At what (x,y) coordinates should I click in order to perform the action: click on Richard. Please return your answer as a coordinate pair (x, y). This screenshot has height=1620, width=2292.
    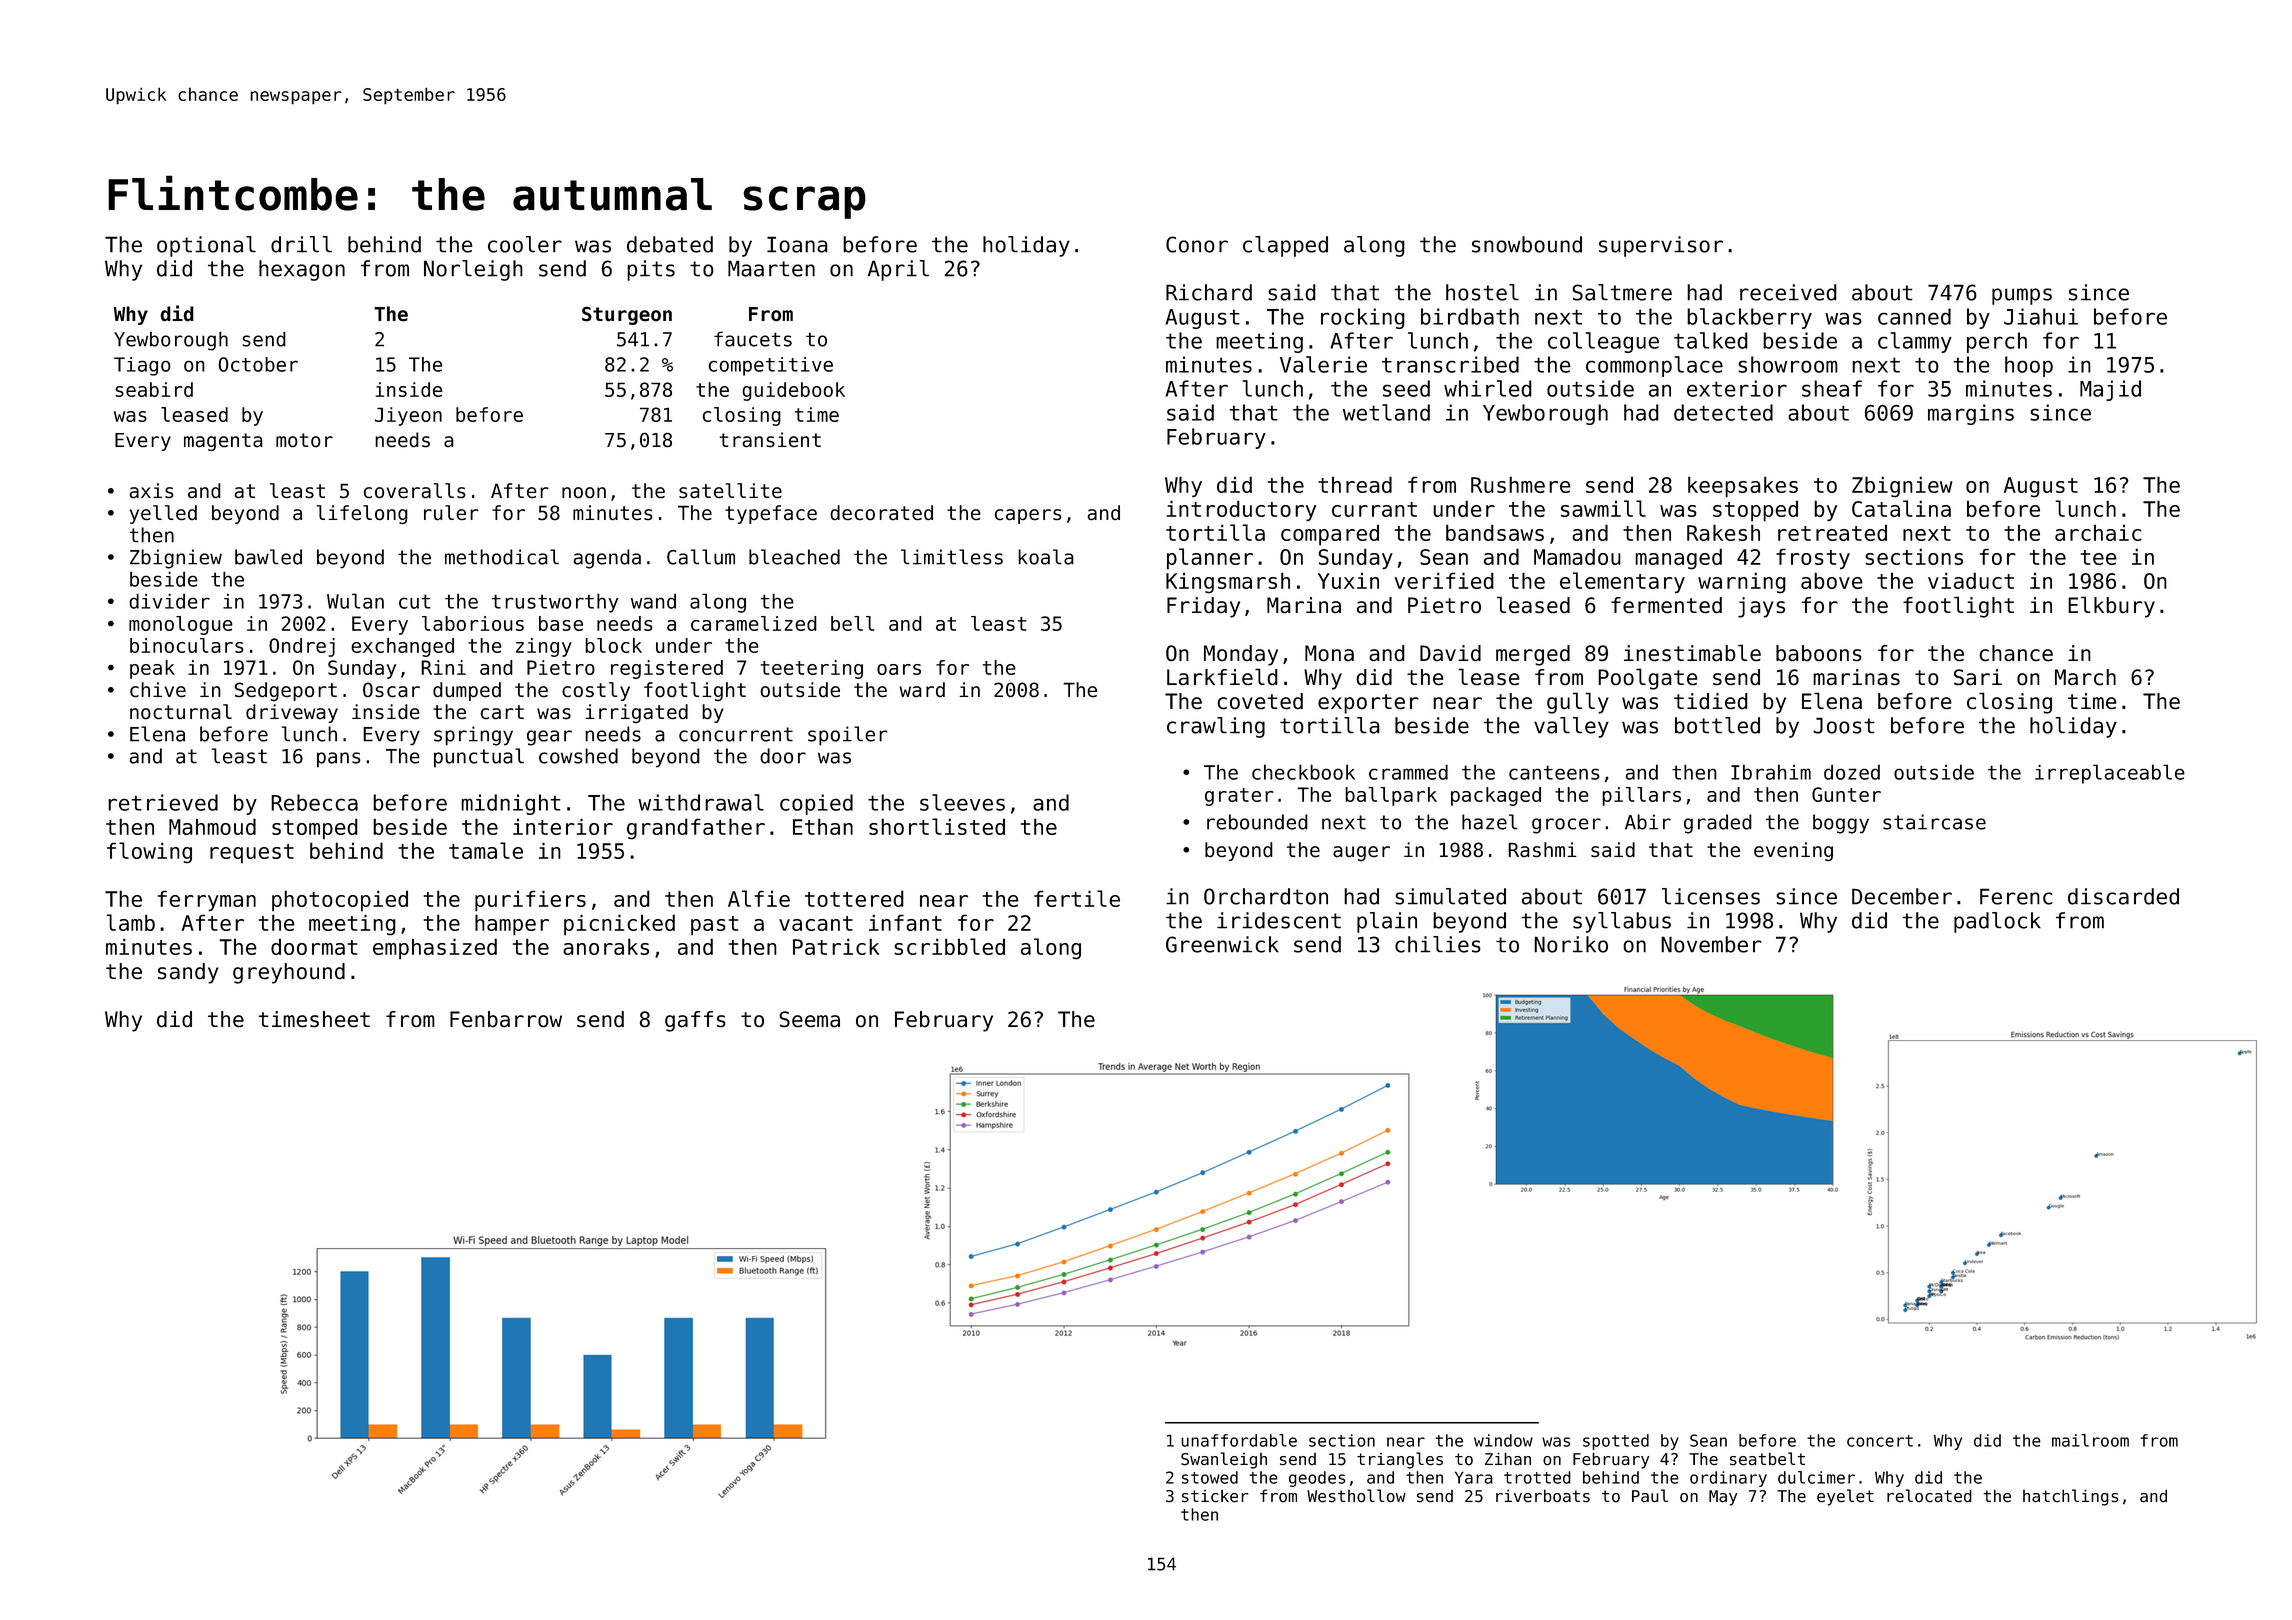
    Looking at the image, I should click on (1209, 292).
